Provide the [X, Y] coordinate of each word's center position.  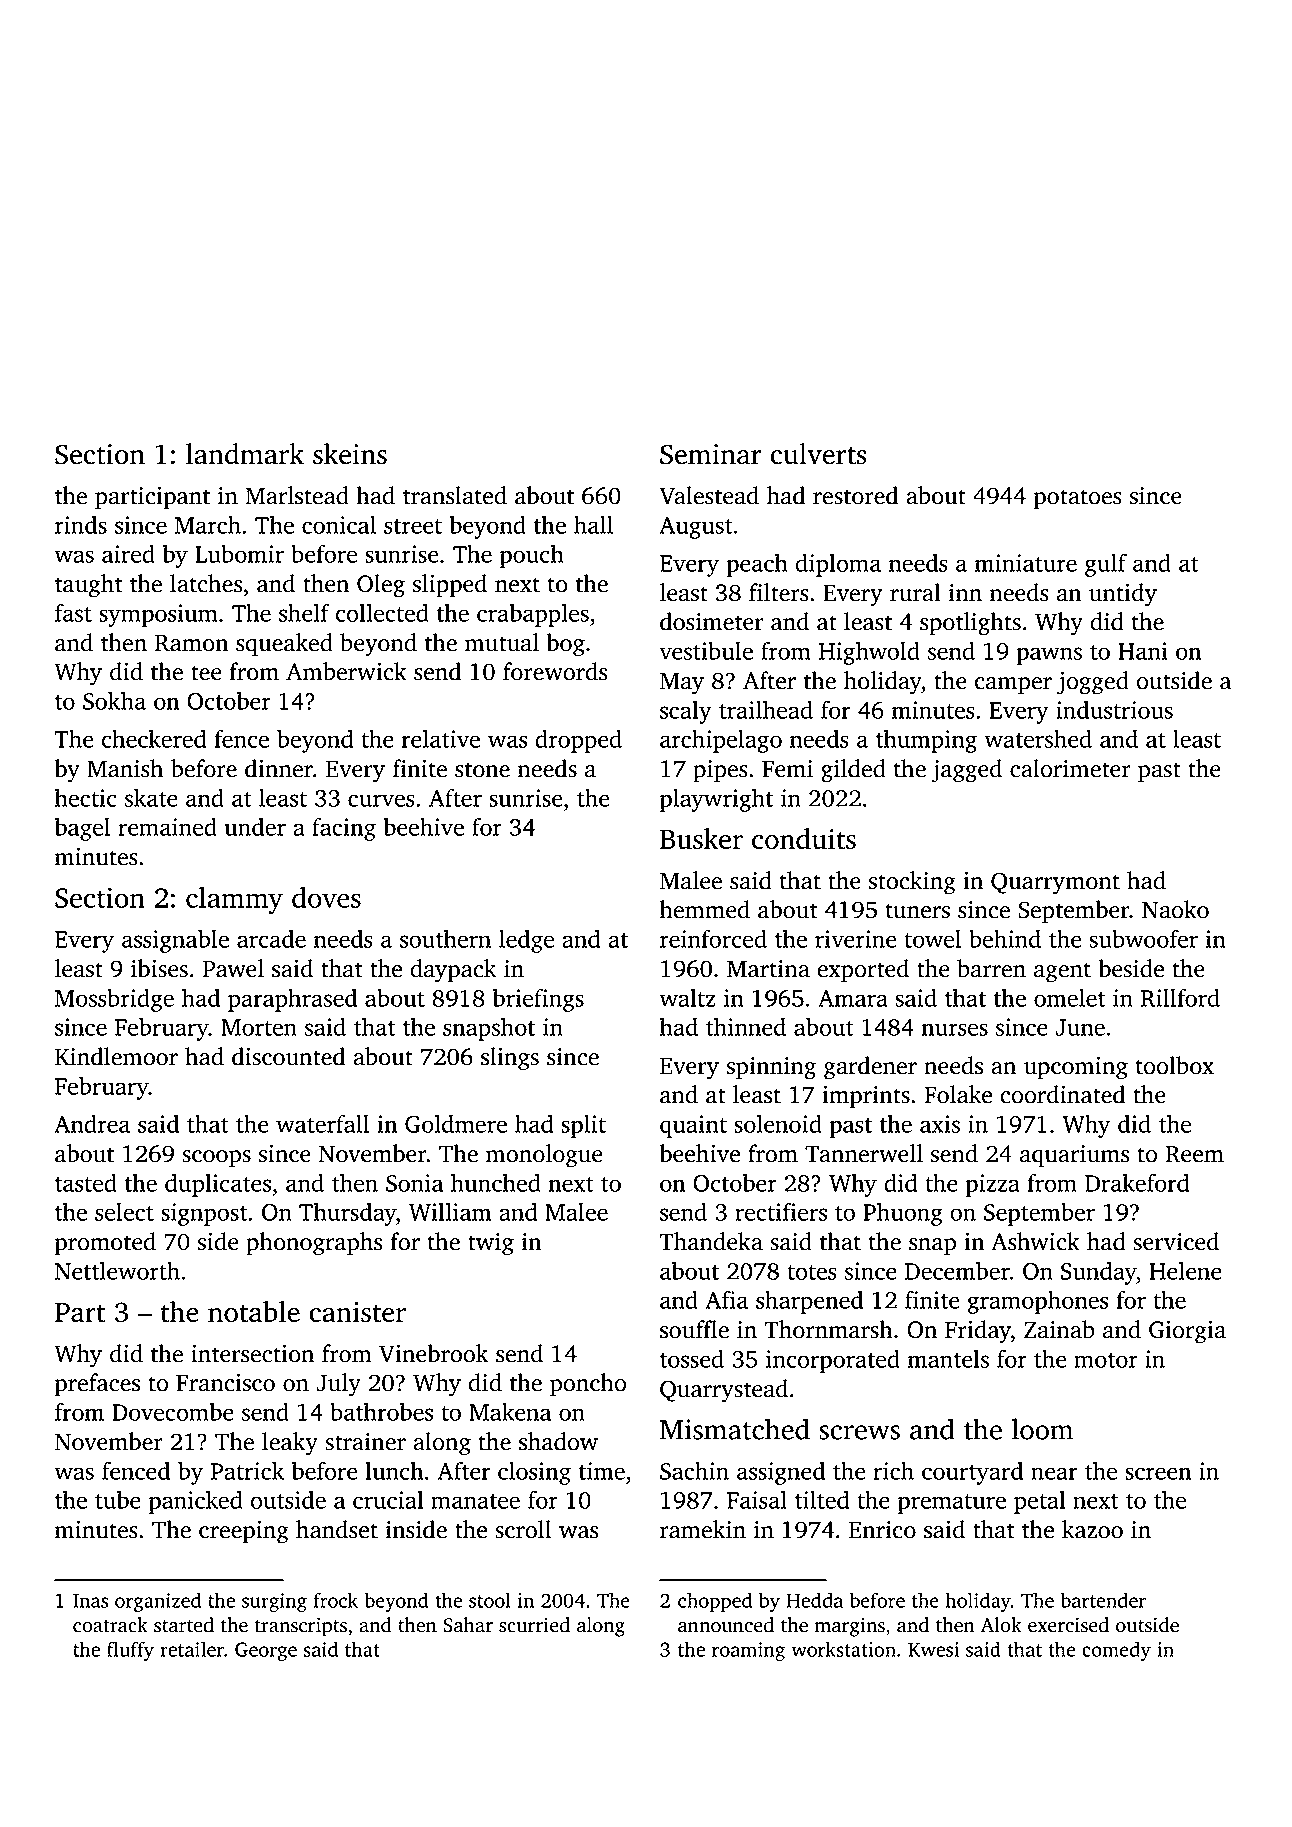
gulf [1106, 565]
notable [254, 1311]
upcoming [1076, 1068]
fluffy [130, 1651]
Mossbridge [114, 1000]
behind [1005, 938]
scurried [534, 1625]
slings [510, 1059]
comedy [1116, 1651]
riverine [856, 939]
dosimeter [712, 621]
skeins [350, 454]
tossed [692, 1359]
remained [167, 826]
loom [1043, 1429]
